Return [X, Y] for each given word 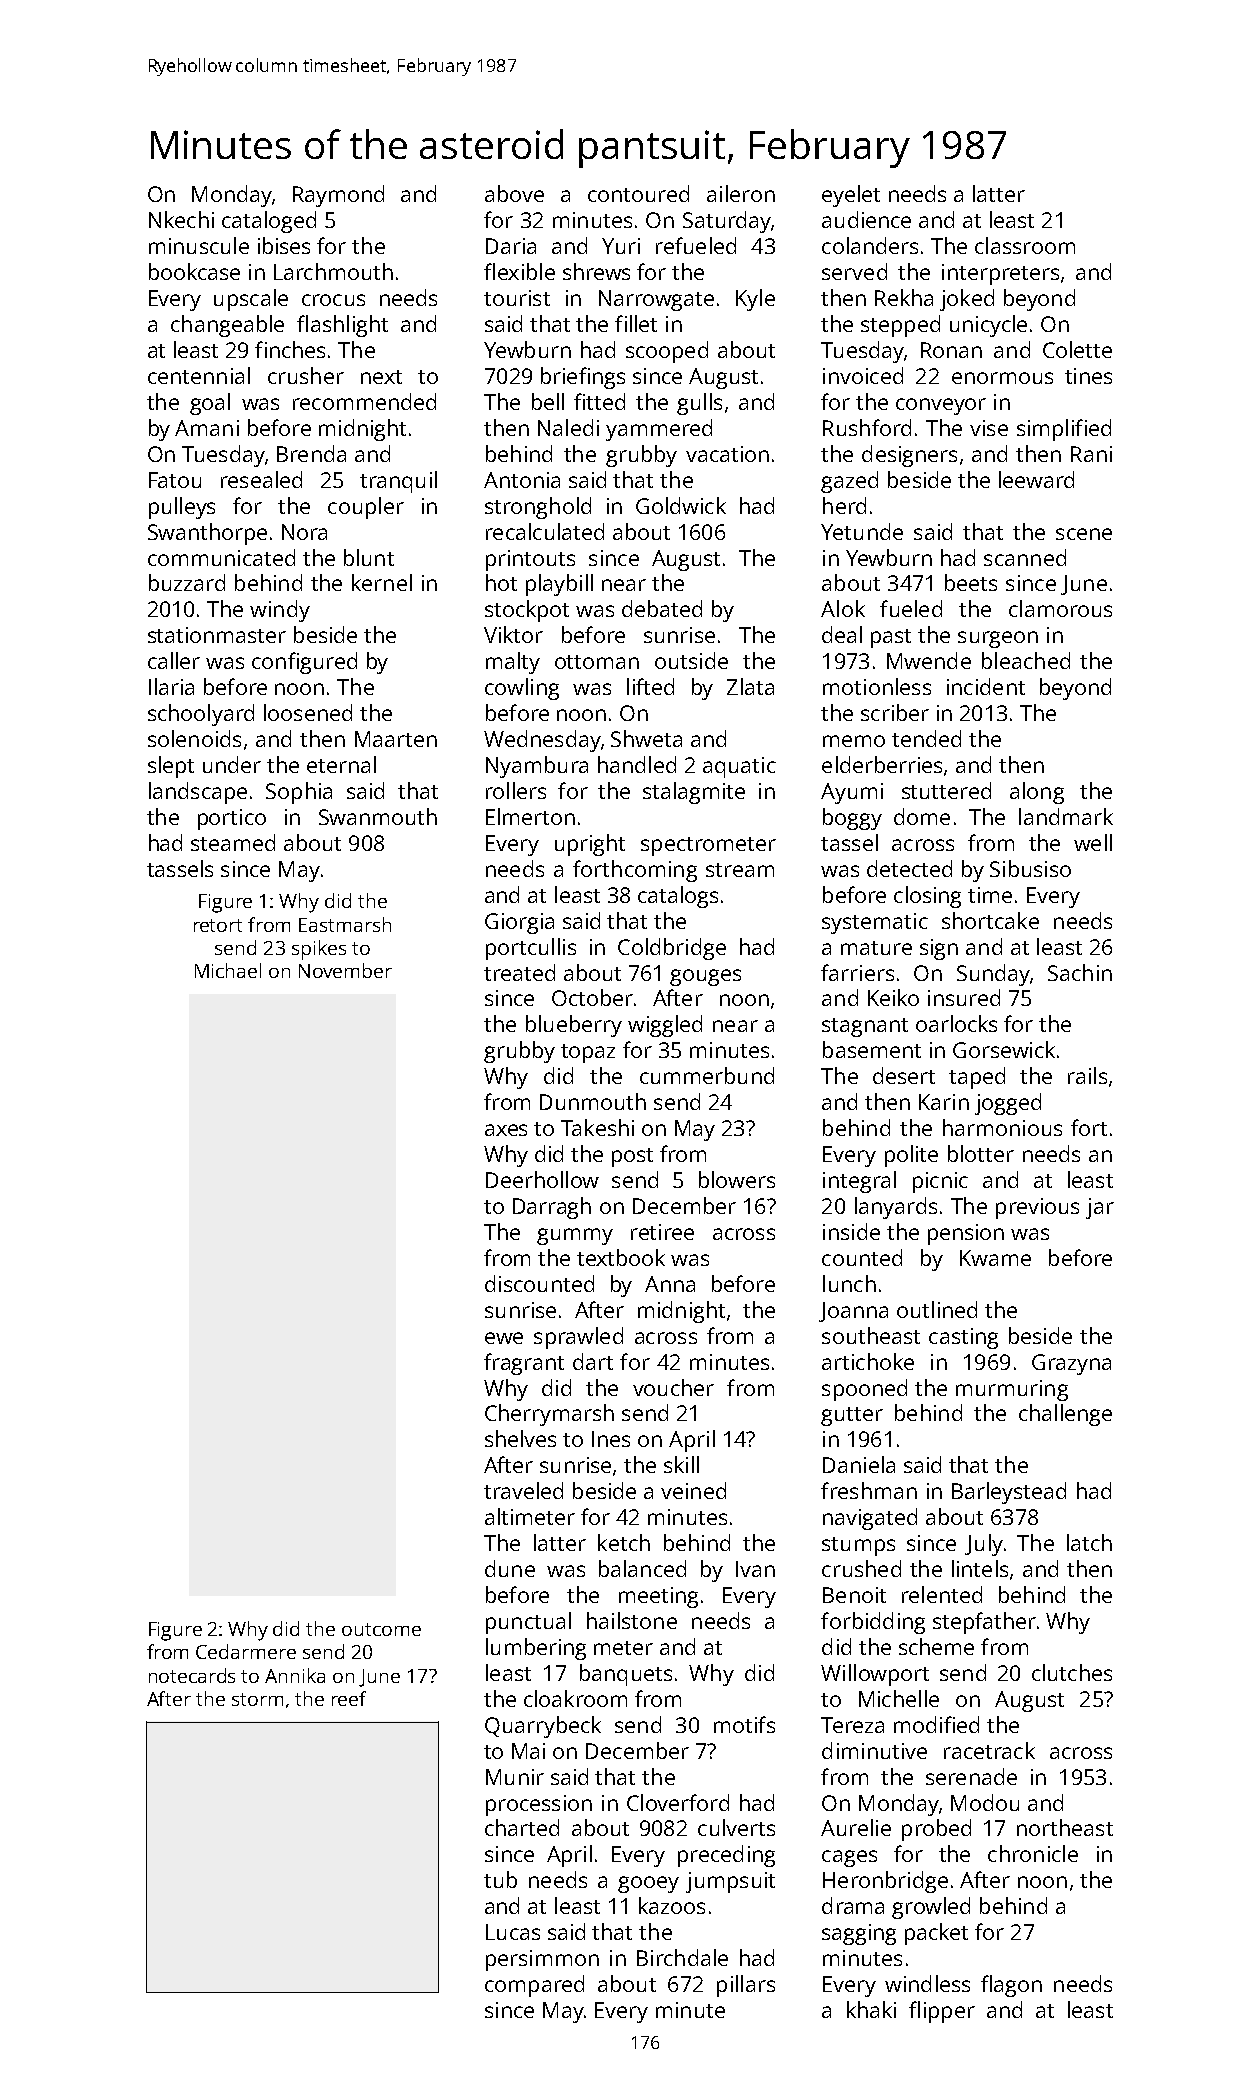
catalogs [678, 897]
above [514, 193]
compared [534, 1986]
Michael [228, 970]
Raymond [338, 196]
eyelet [851, 196]
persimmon [542, 1960]
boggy [852, 819]
